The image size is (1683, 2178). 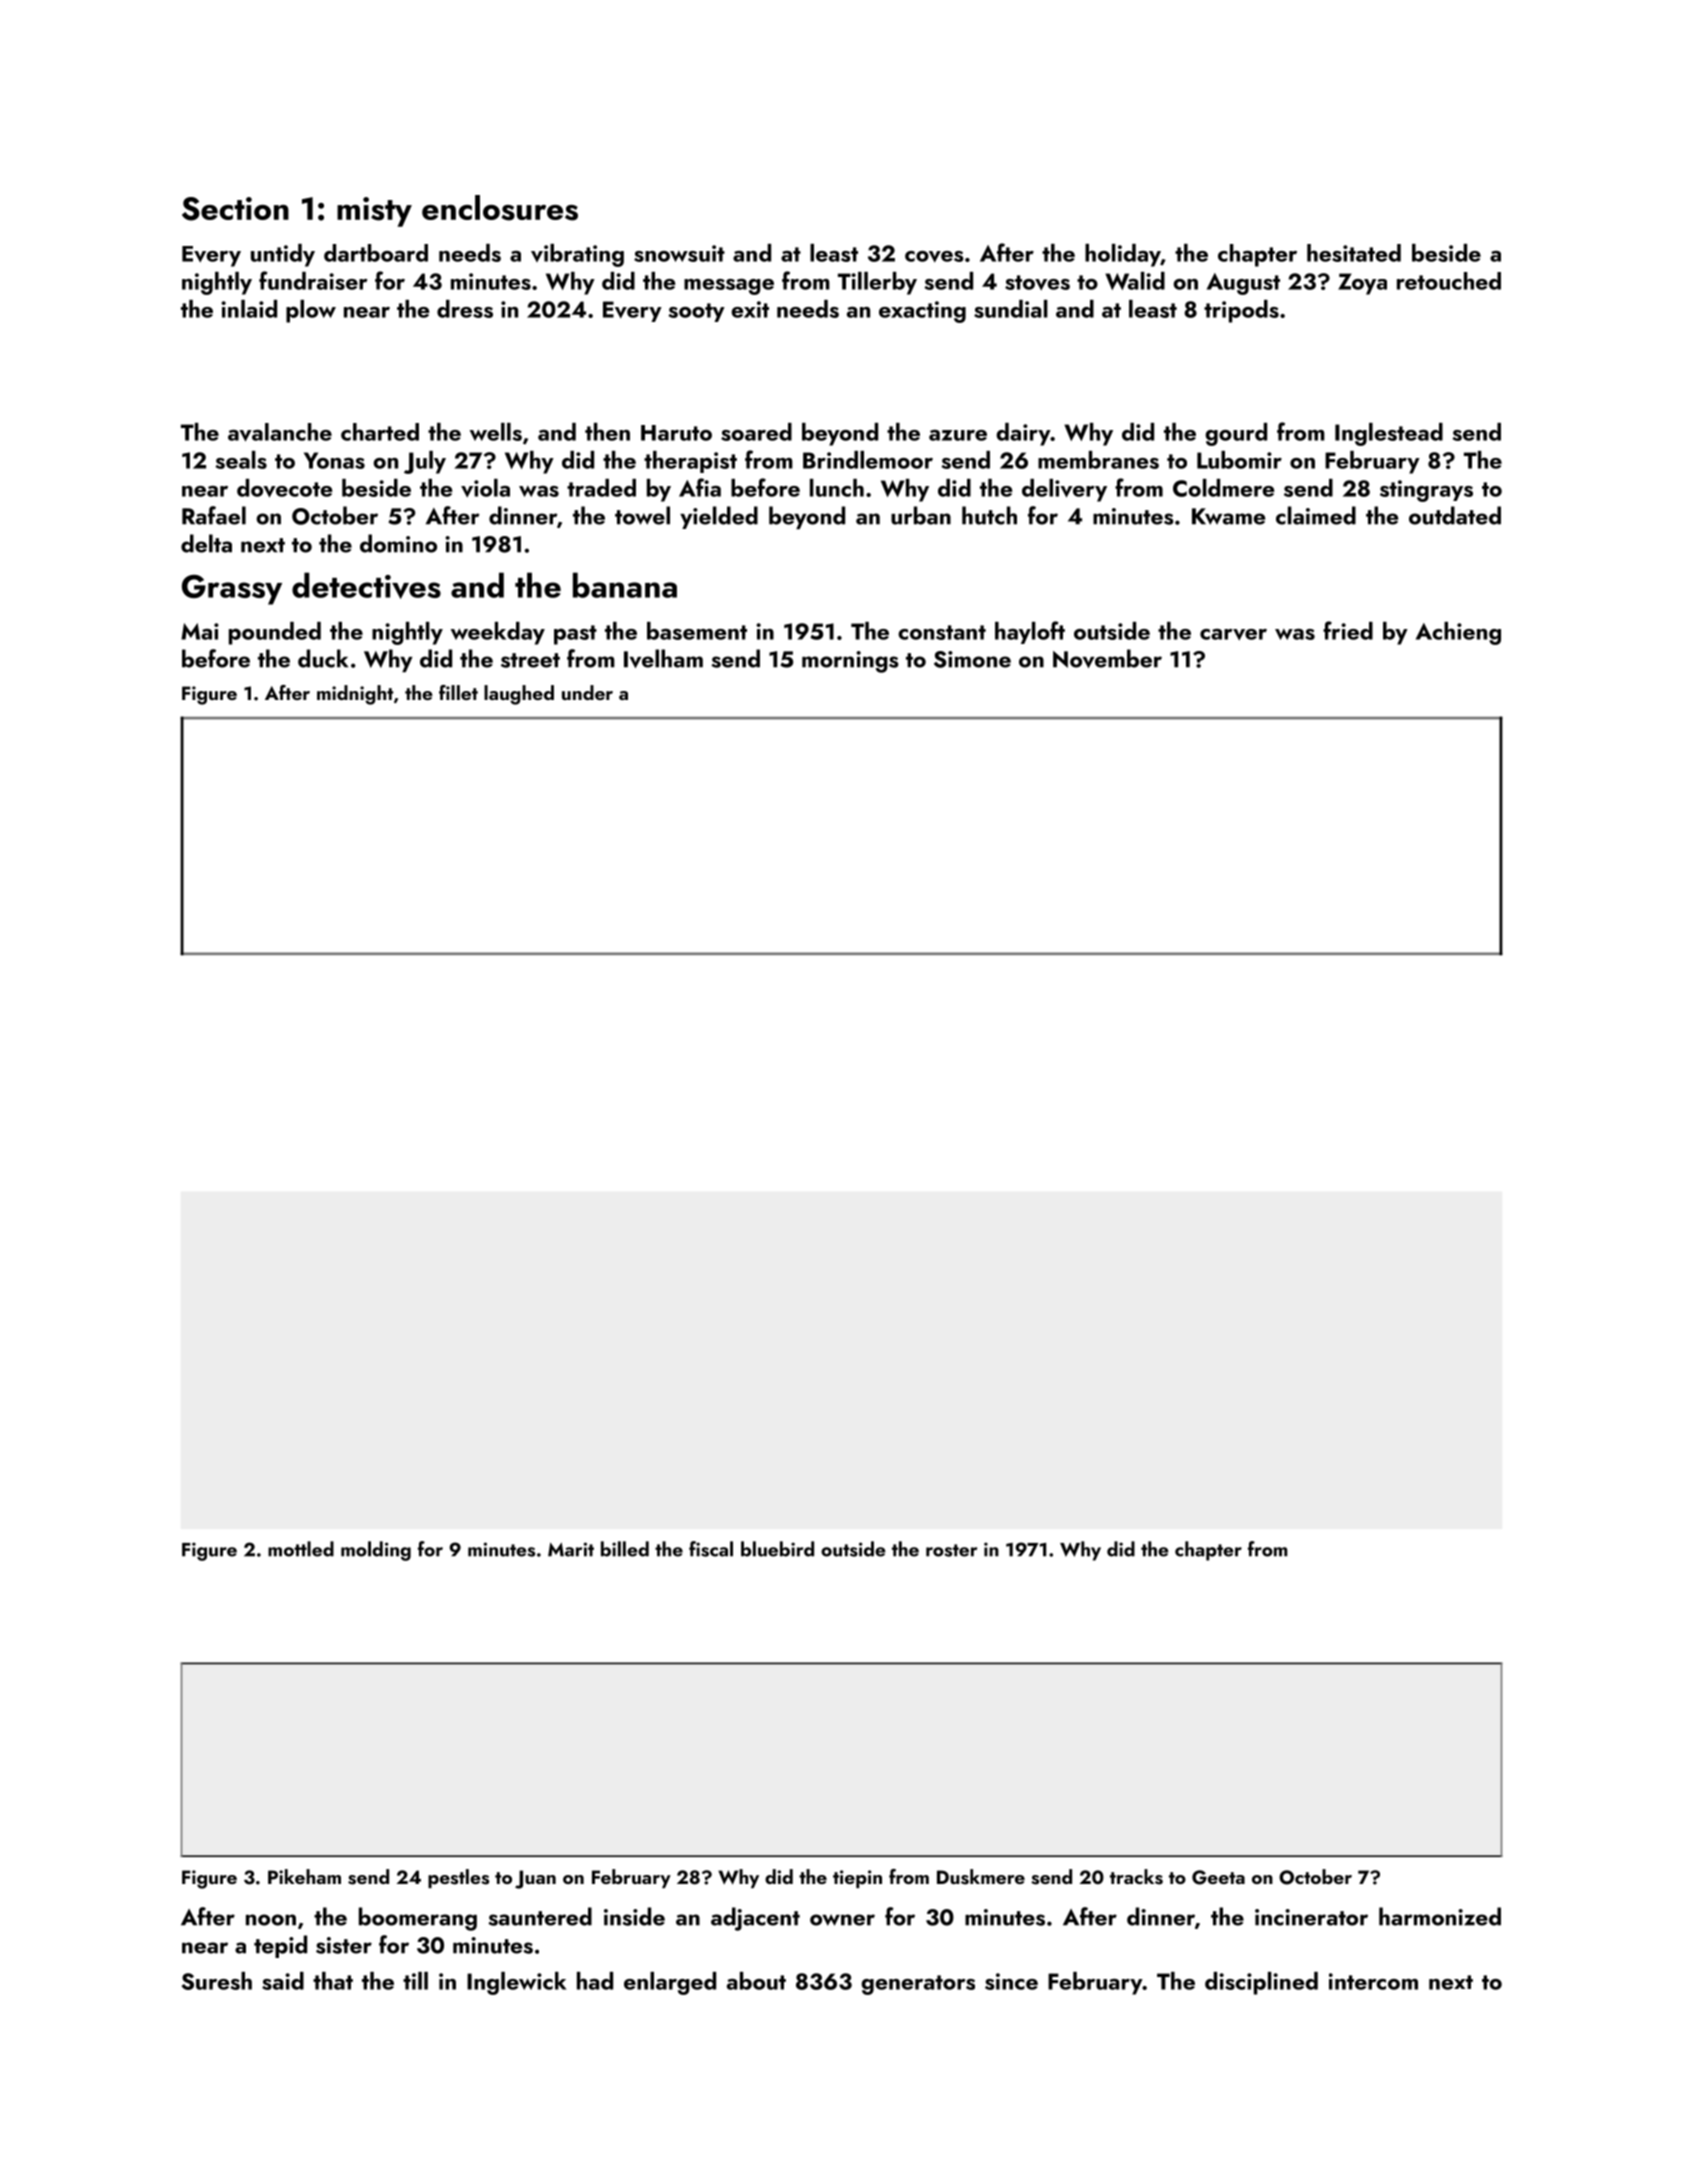 I want to click on noon, so click(x=271, y=1920).
